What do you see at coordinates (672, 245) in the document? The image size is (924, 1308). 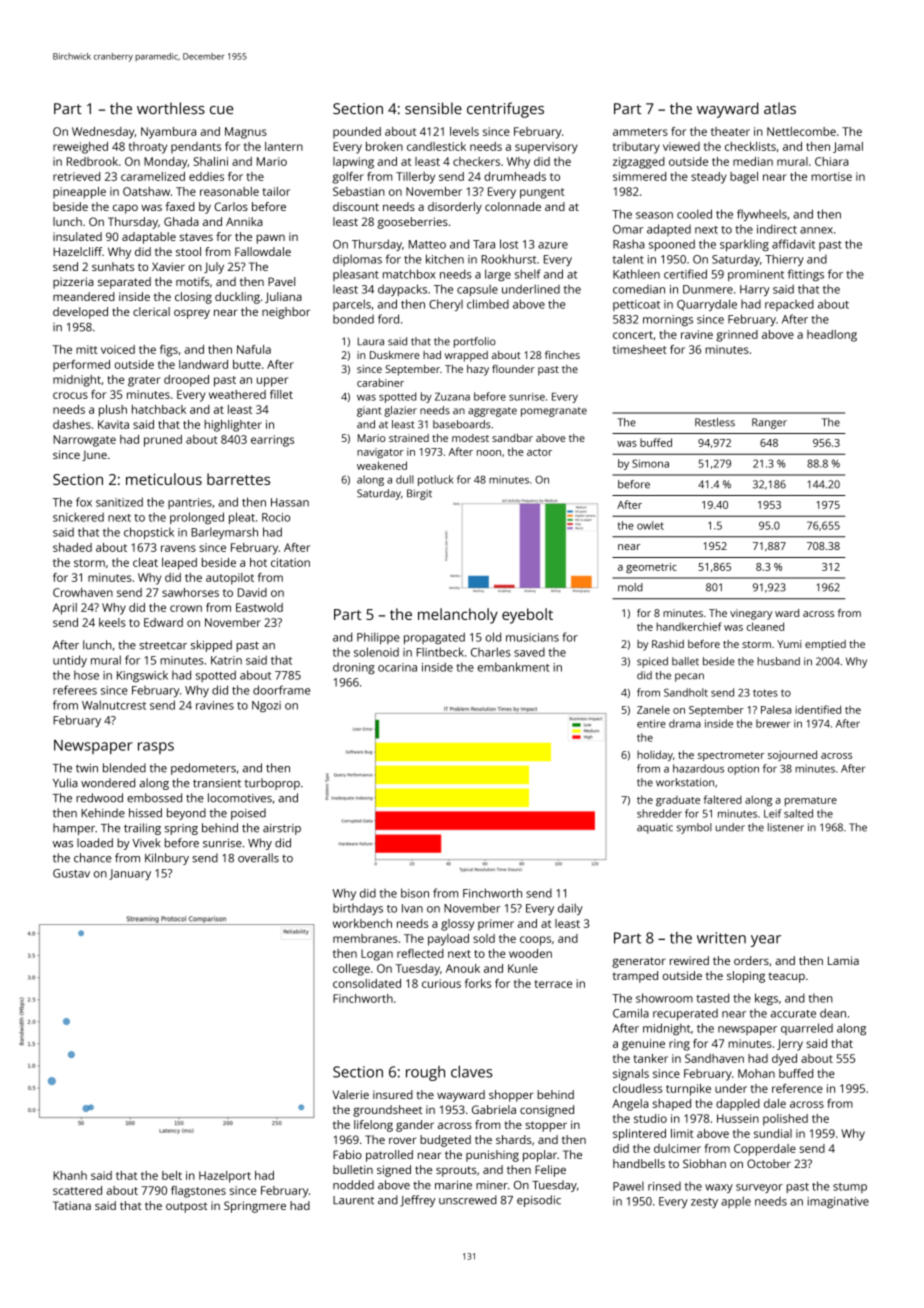 I see `spooned` at bounding box center [672, 245].
